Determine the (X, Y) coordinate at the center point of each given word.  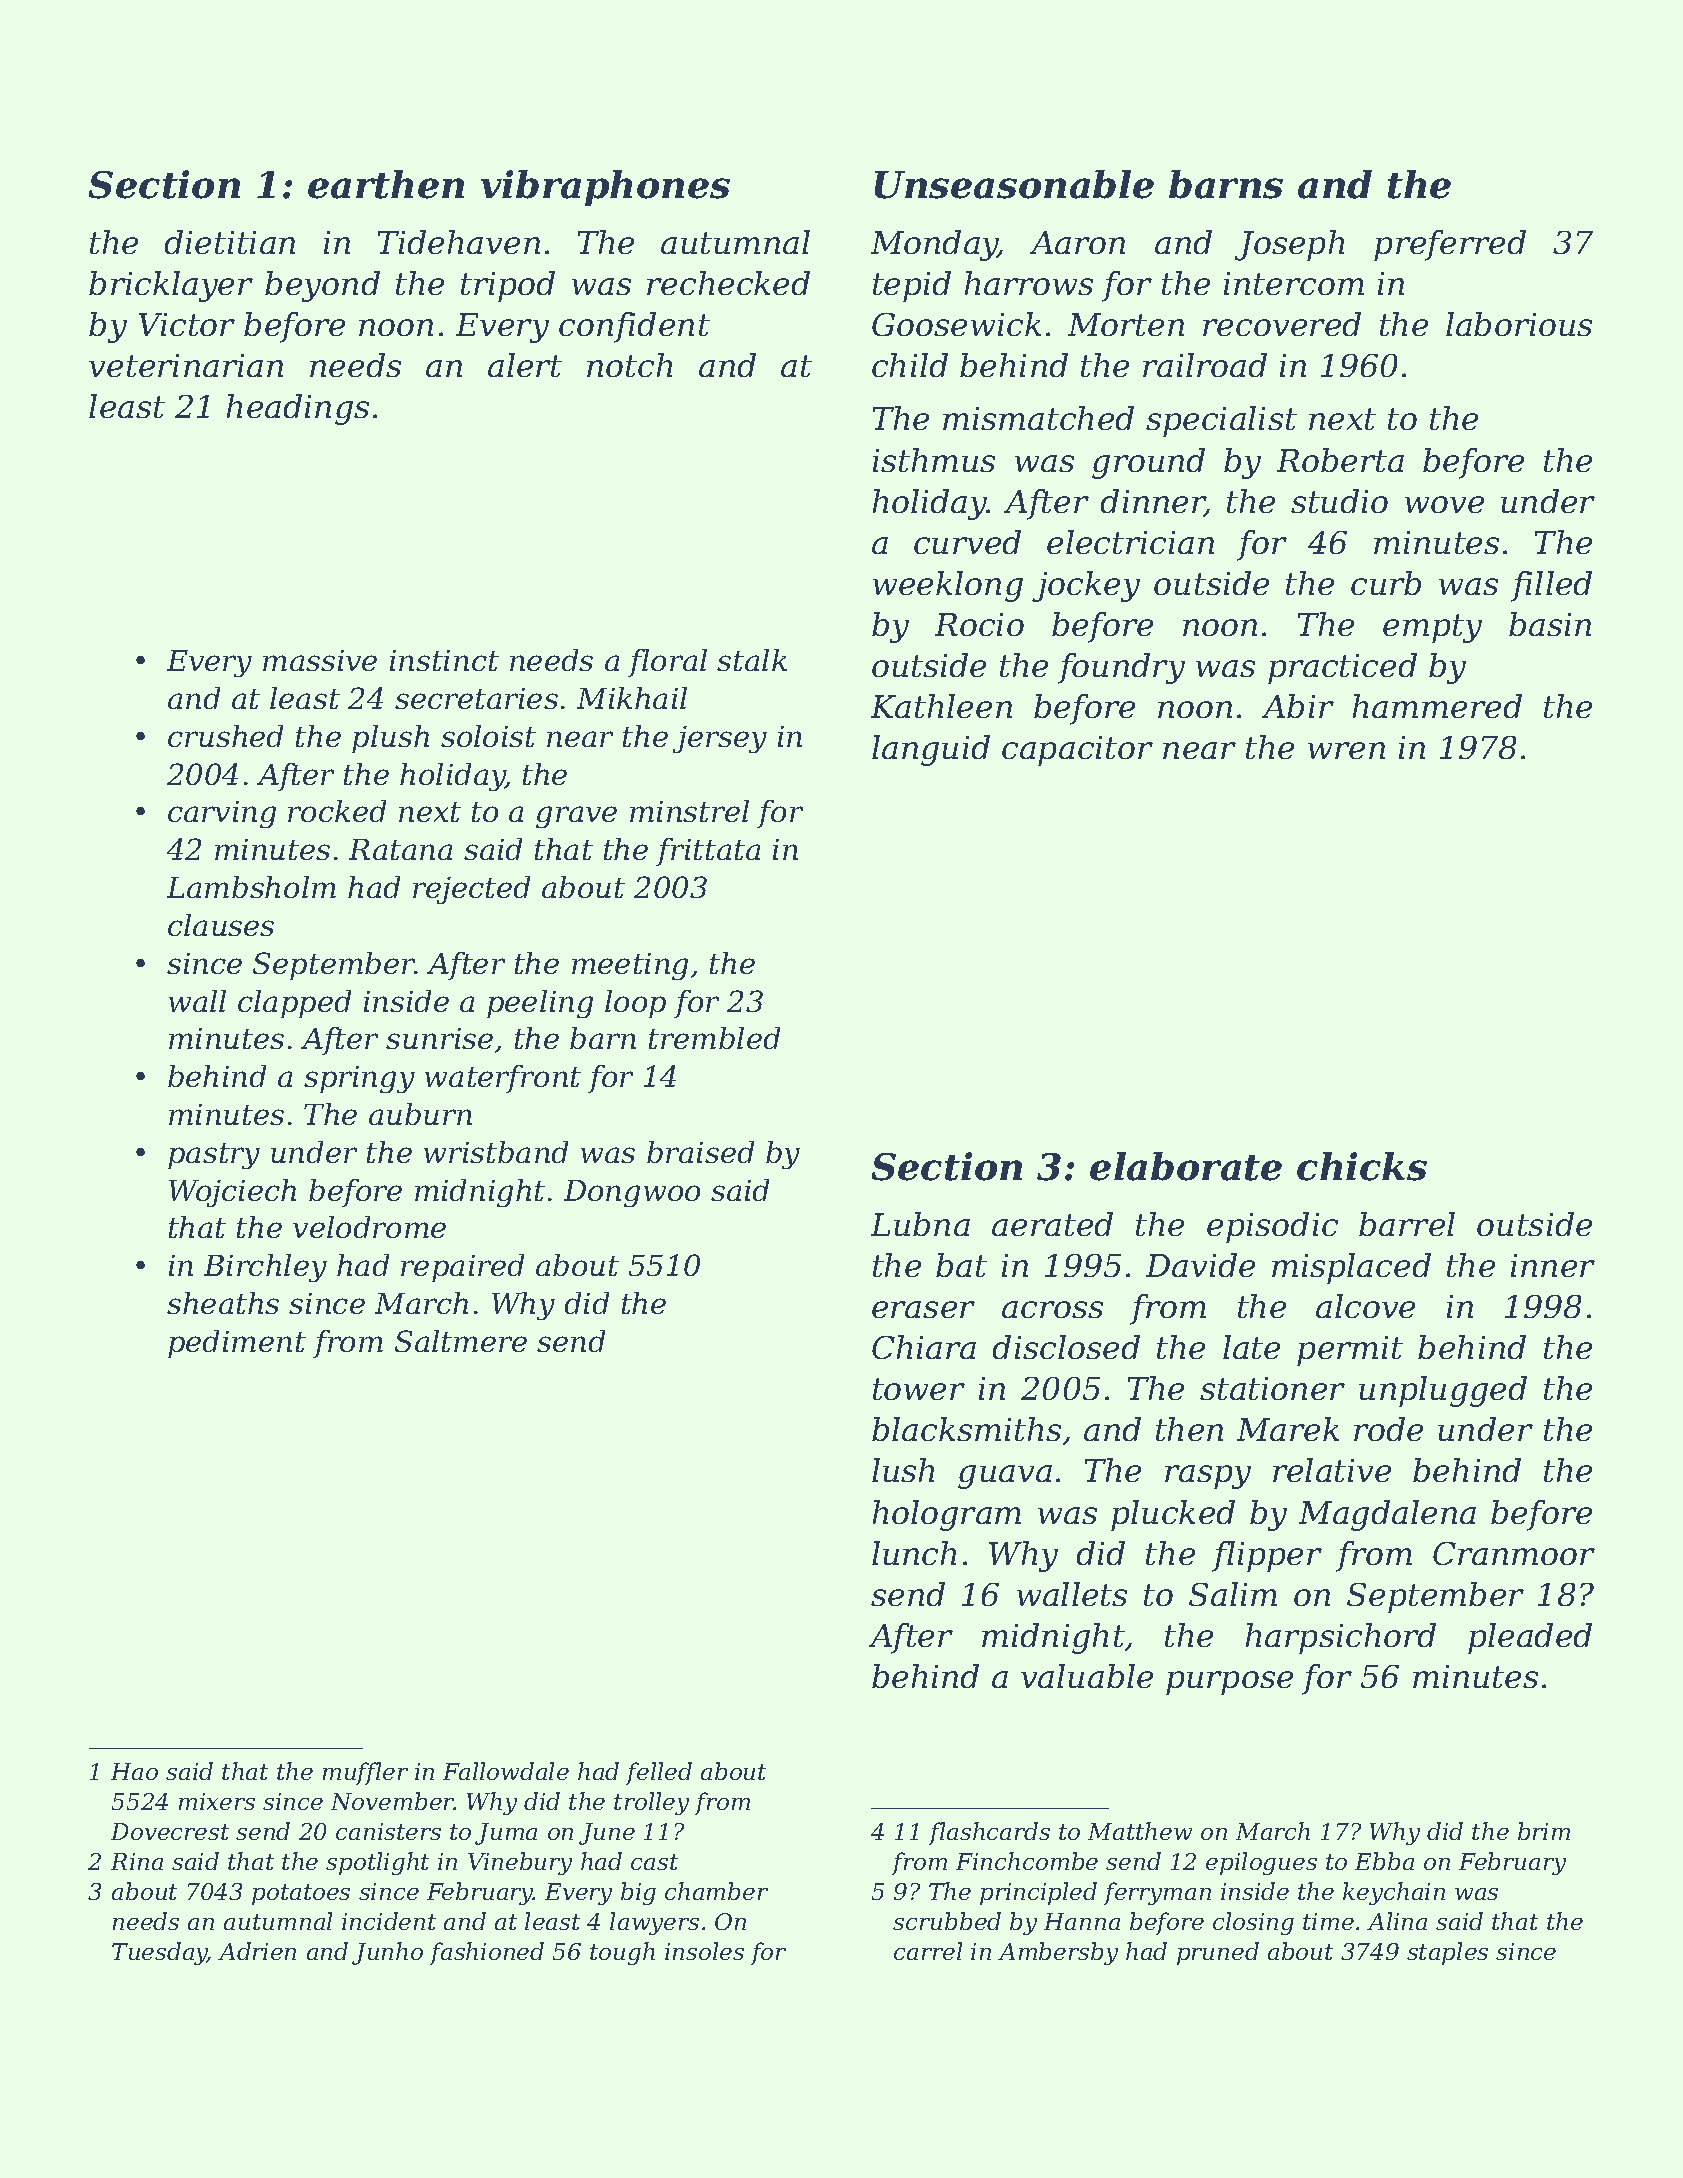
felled (659, 1773)
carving (222, 814)
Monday (934, 245)
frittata (708, 852)
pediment (237, 1344)
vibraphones (605, 188)
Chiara (924, 1347)
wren (1346, 750)
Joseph (1289, 245)
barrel (1407, 1224)
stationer (1272, 1388)
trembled (714, 1038)
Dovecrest (170, 1831)
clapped (294, 1004)
